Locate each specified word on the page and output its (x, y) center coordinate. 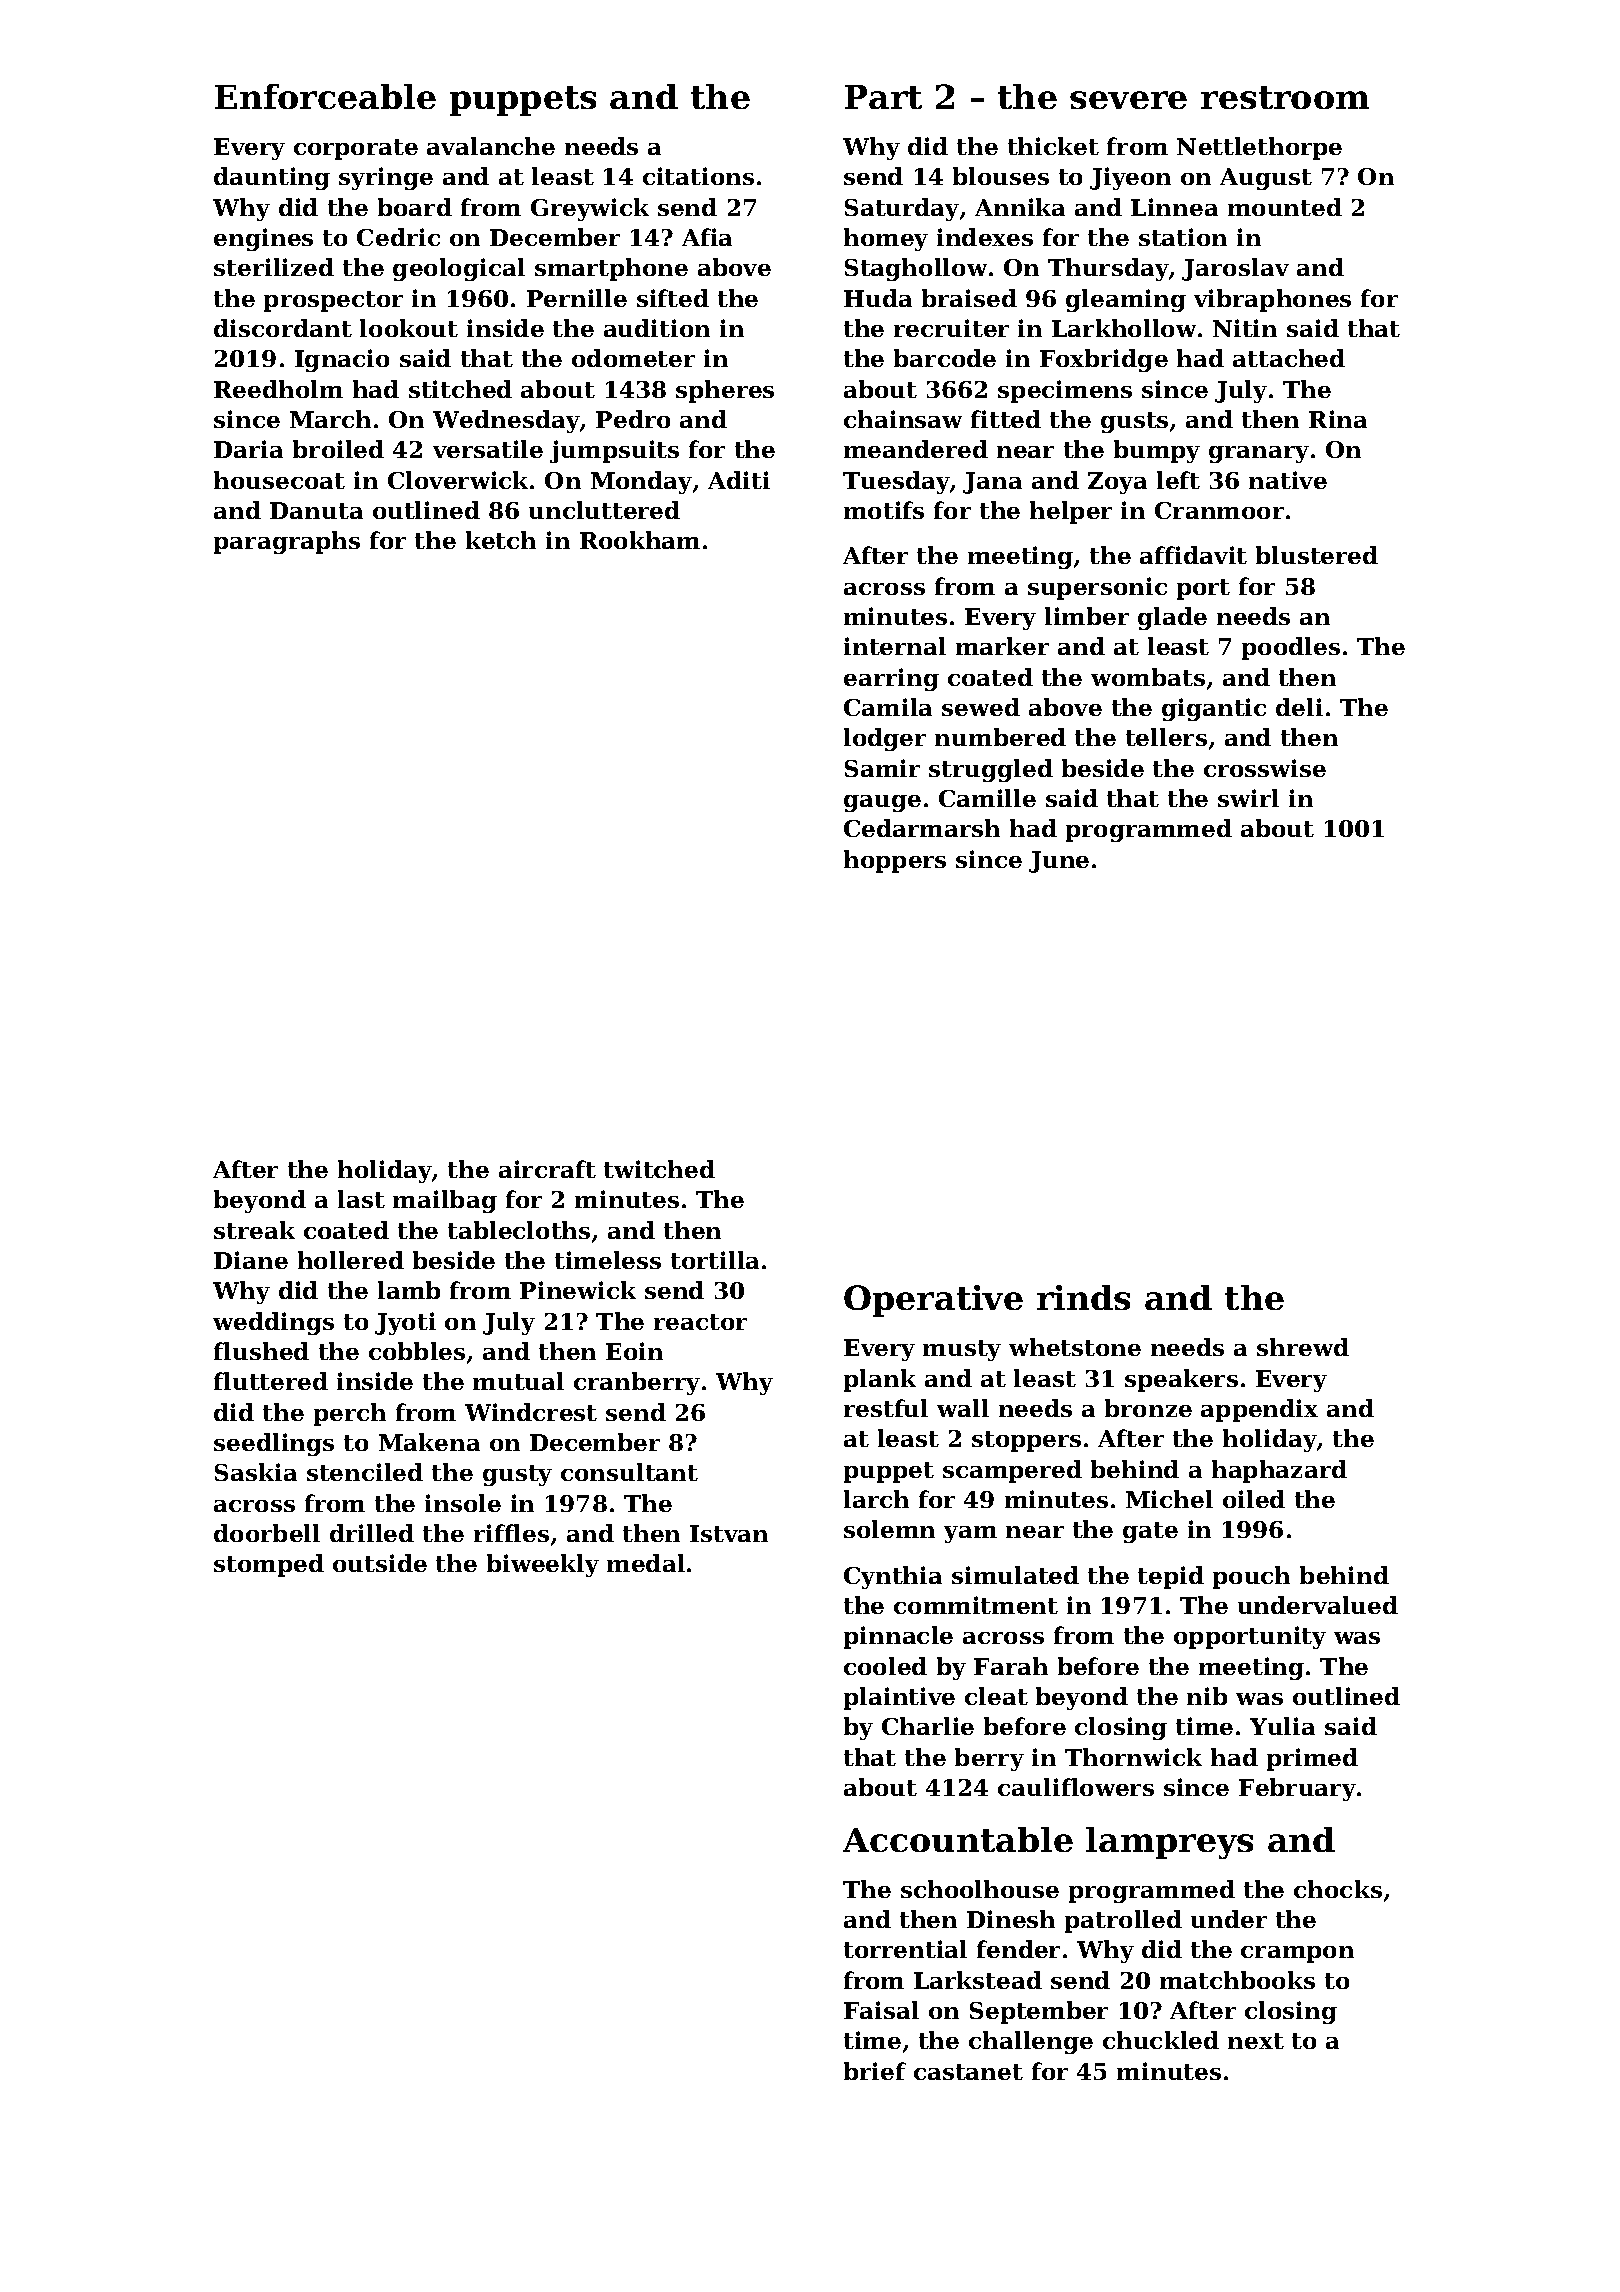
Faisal (881, 2010)
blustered (1317, 555)
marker (1002, 646)
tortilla (715, 1260)
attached (1289, 358)
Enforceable (325, 96)
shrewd (1303, 1347)
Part (883, 97)
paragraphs (287, 542)
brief (875, 2071)
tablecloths (519, 1230)
